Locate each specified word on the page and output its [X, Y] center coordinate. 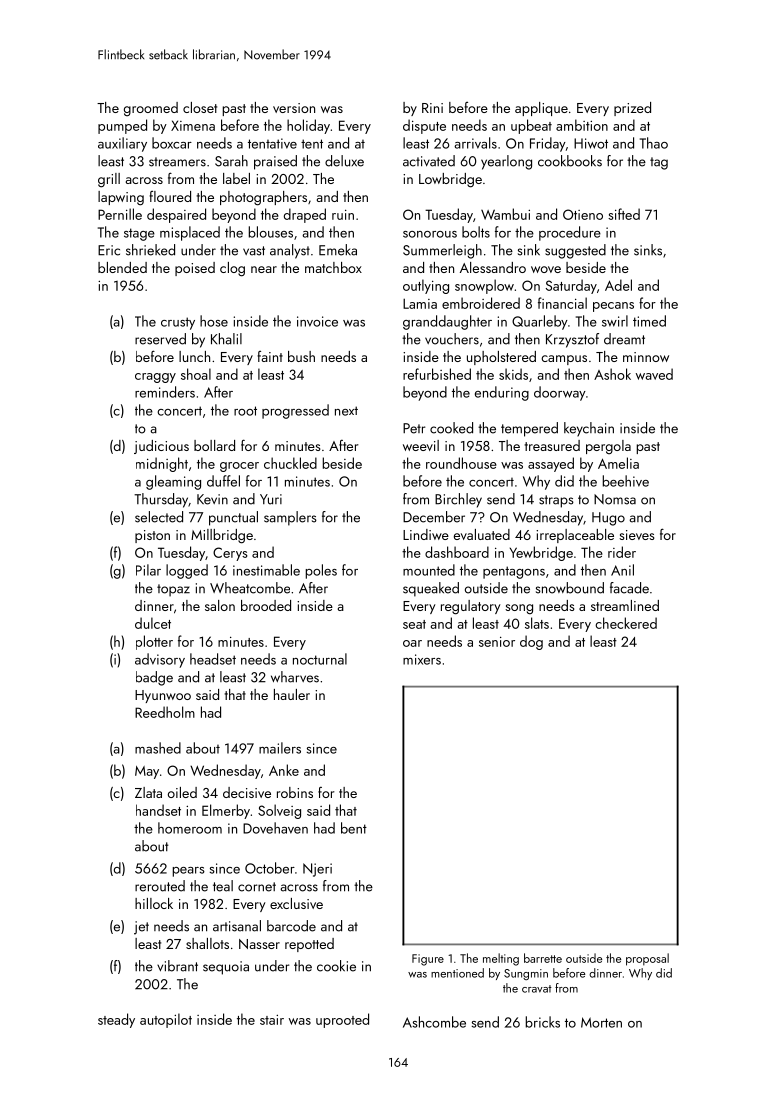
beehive [625, 481]
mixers [422, 659]
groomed [151, 109]
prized [632, 109]
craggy [155, 378]
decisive [247, 792]
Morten [601, 1022]
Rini [432, 108]
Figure [428, 960]
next [346, 411]
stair [272, 1020]
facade [629, 588]
